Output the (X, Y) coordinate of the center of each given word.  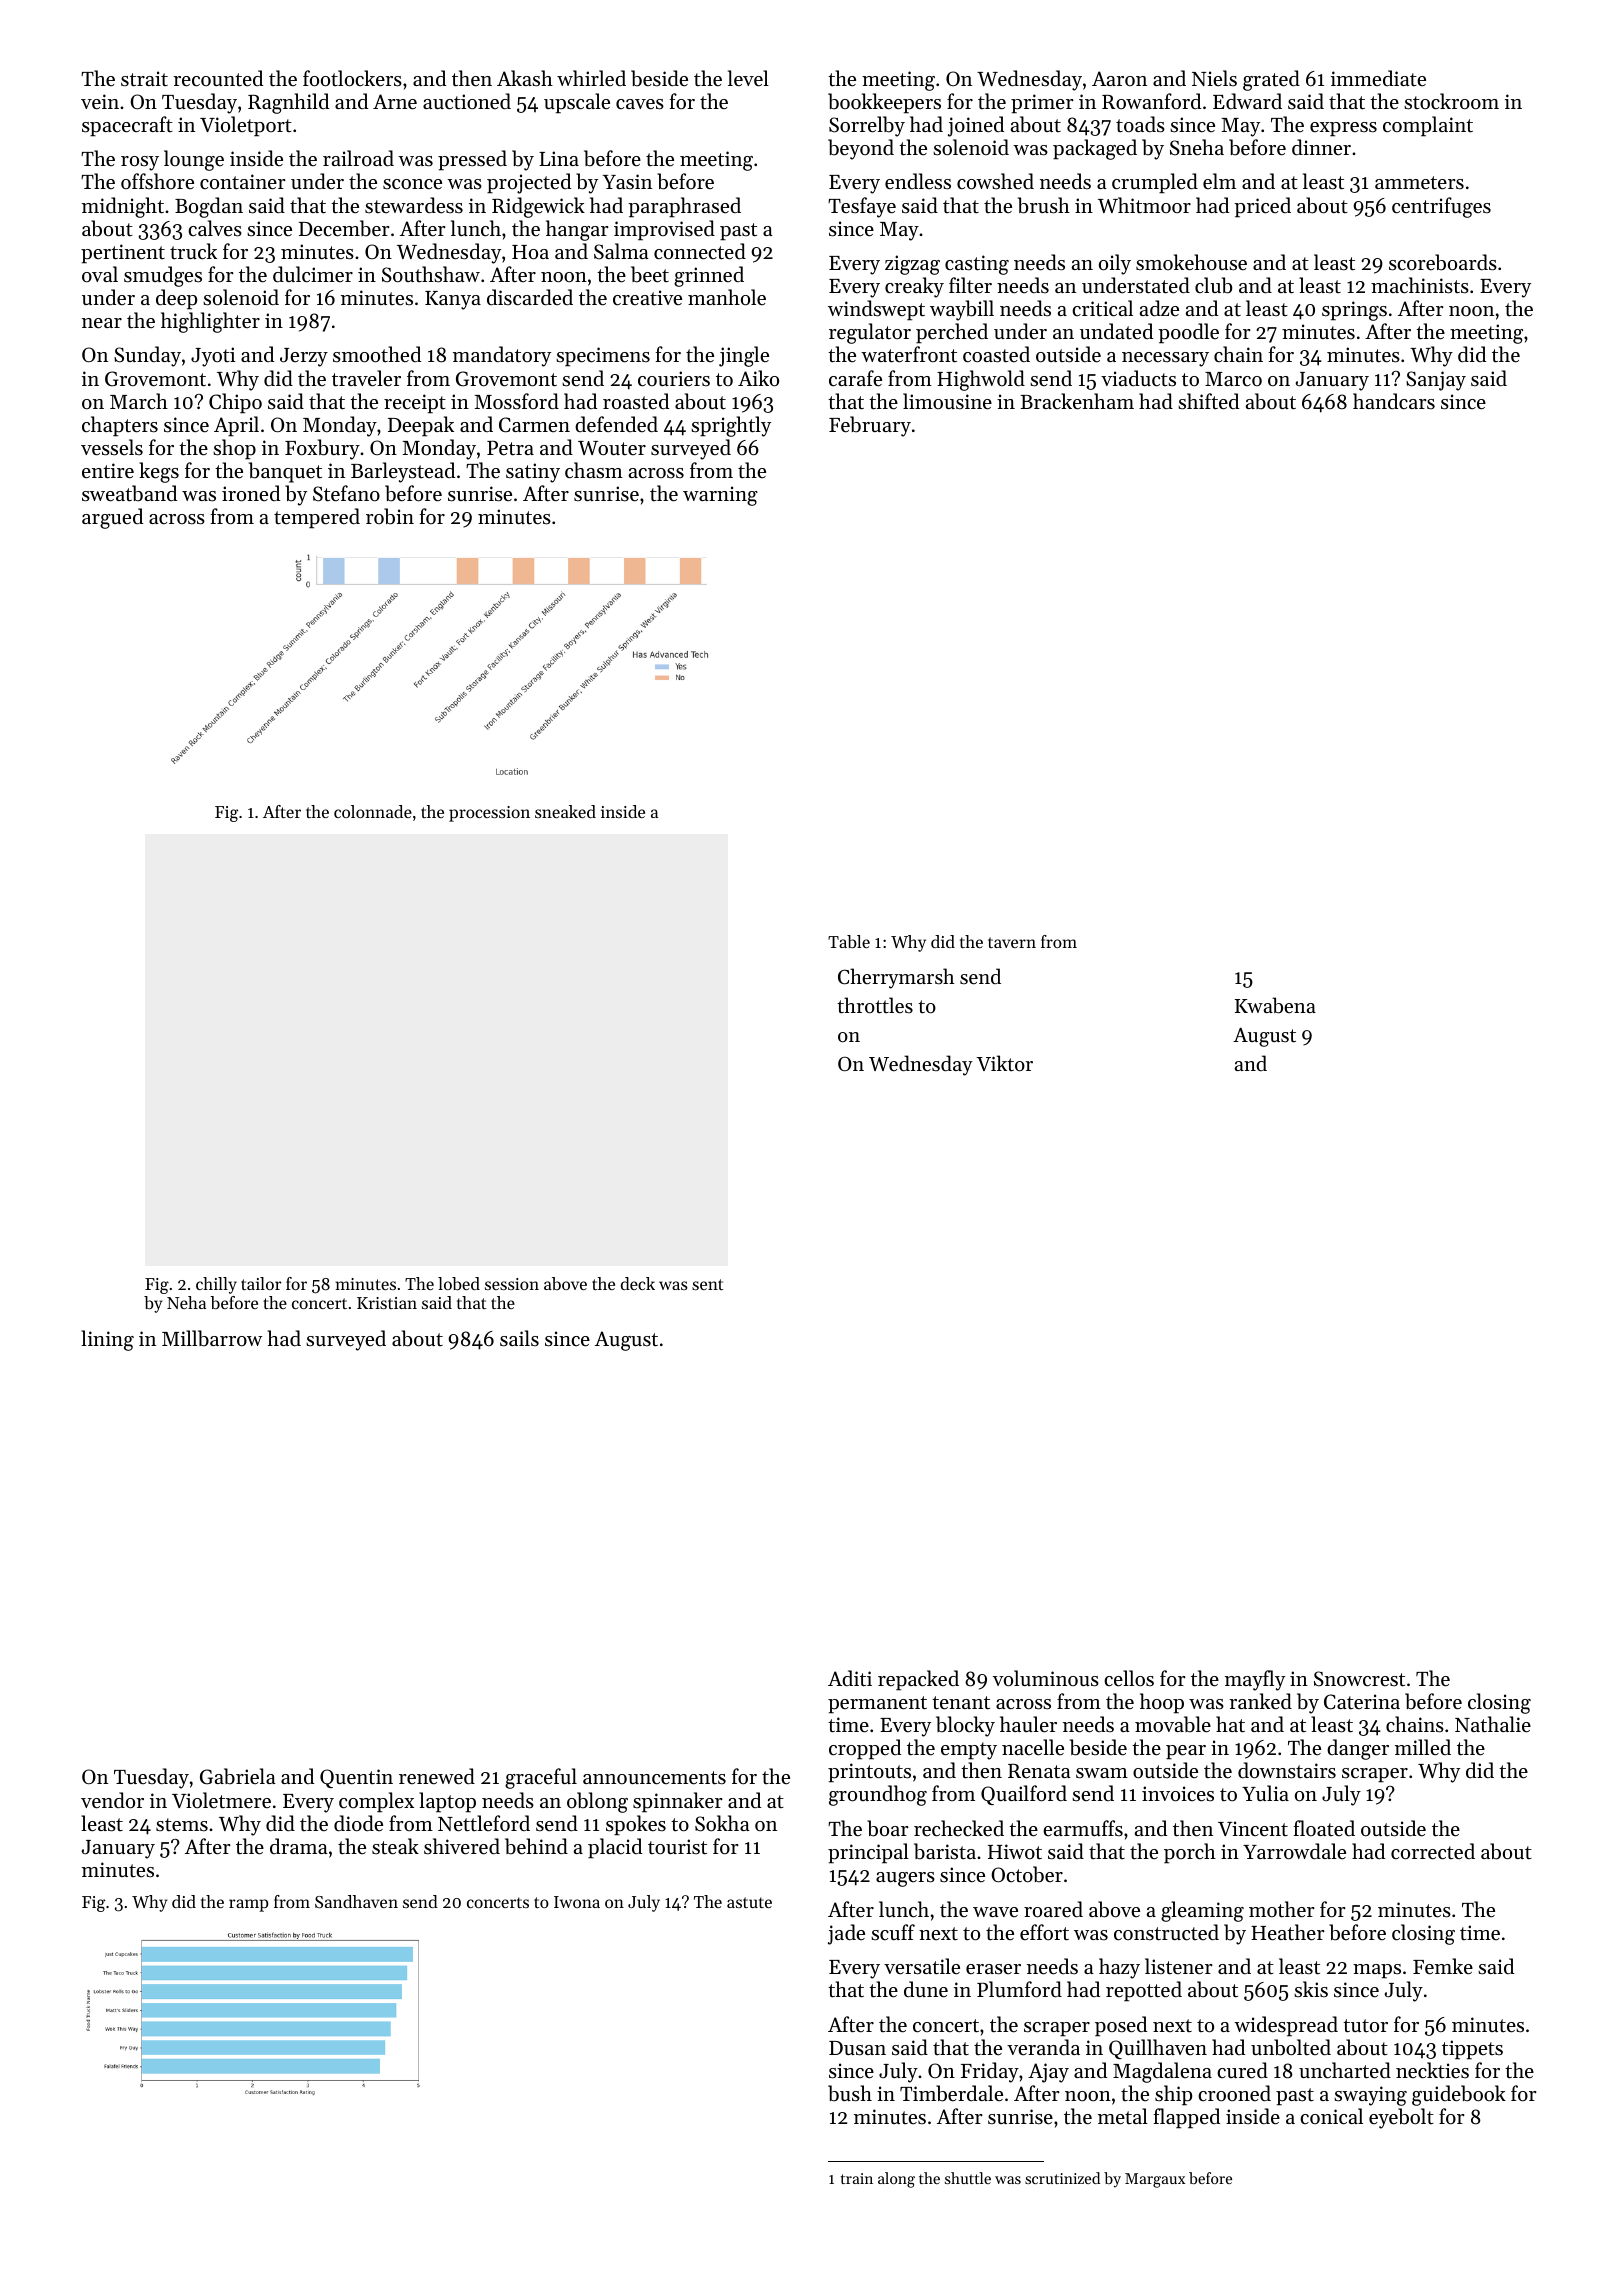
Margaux (1155, 2180)
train (857, 2178)
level (748, 78)
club (1213, 285)
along (896, 2180)
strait (144, 79)
